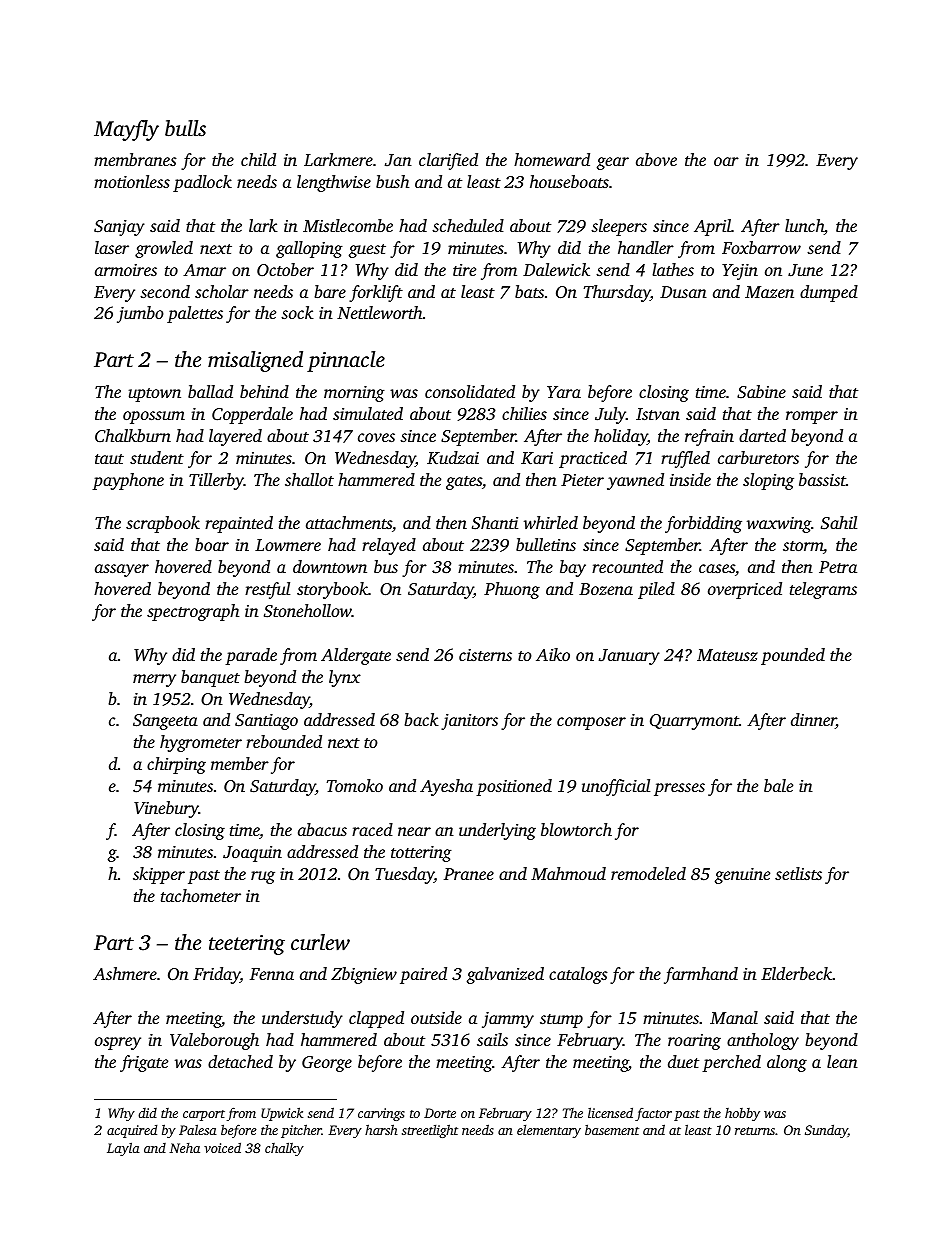 The height and width of the page is (1233, 952). Describe the element at coordinates (267, 590) in the page. I see `restful` at that location.
